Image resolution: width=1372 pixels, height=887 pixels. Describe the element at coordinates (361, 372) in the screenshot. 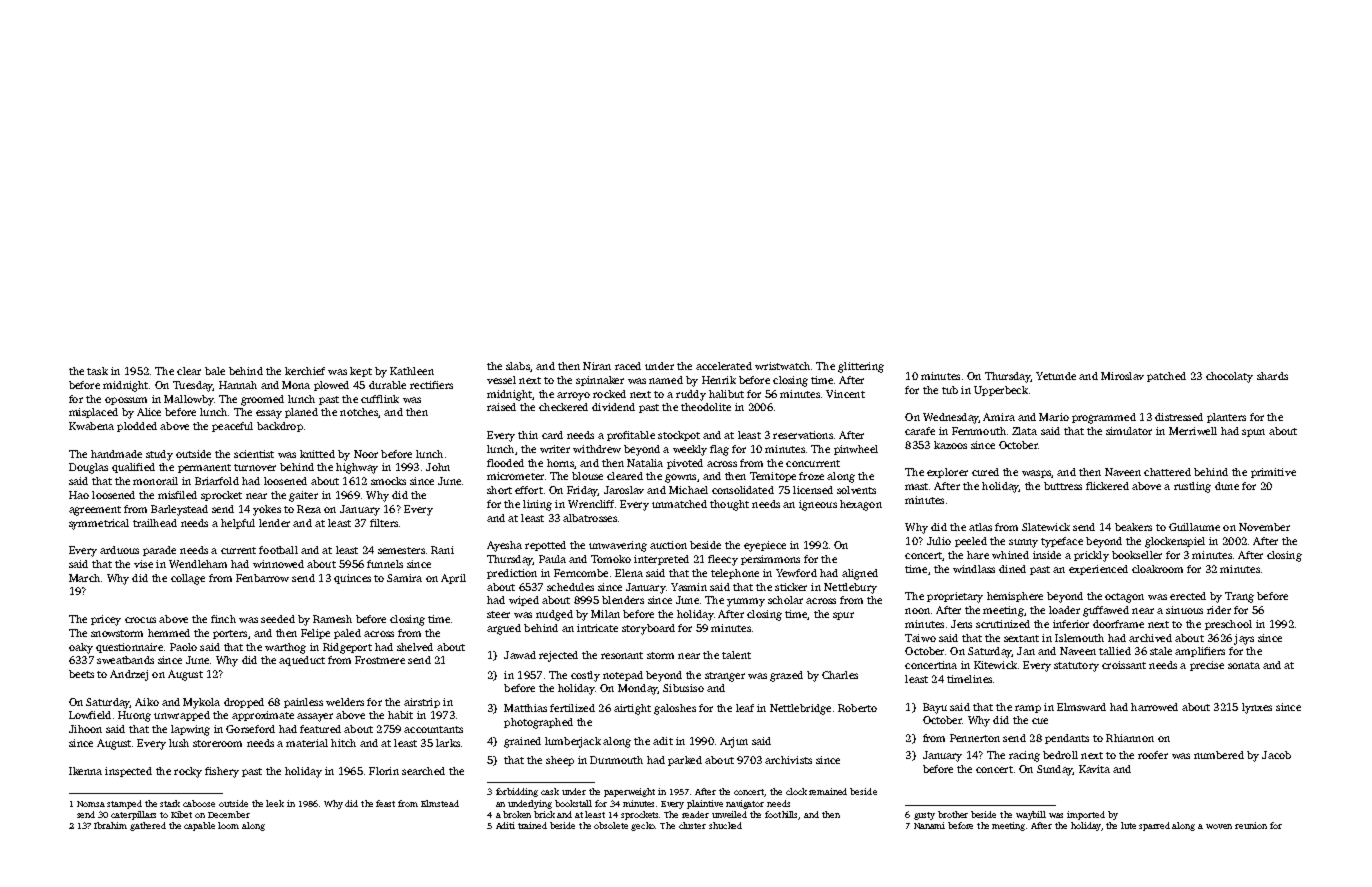

I see `kept` at that location.
